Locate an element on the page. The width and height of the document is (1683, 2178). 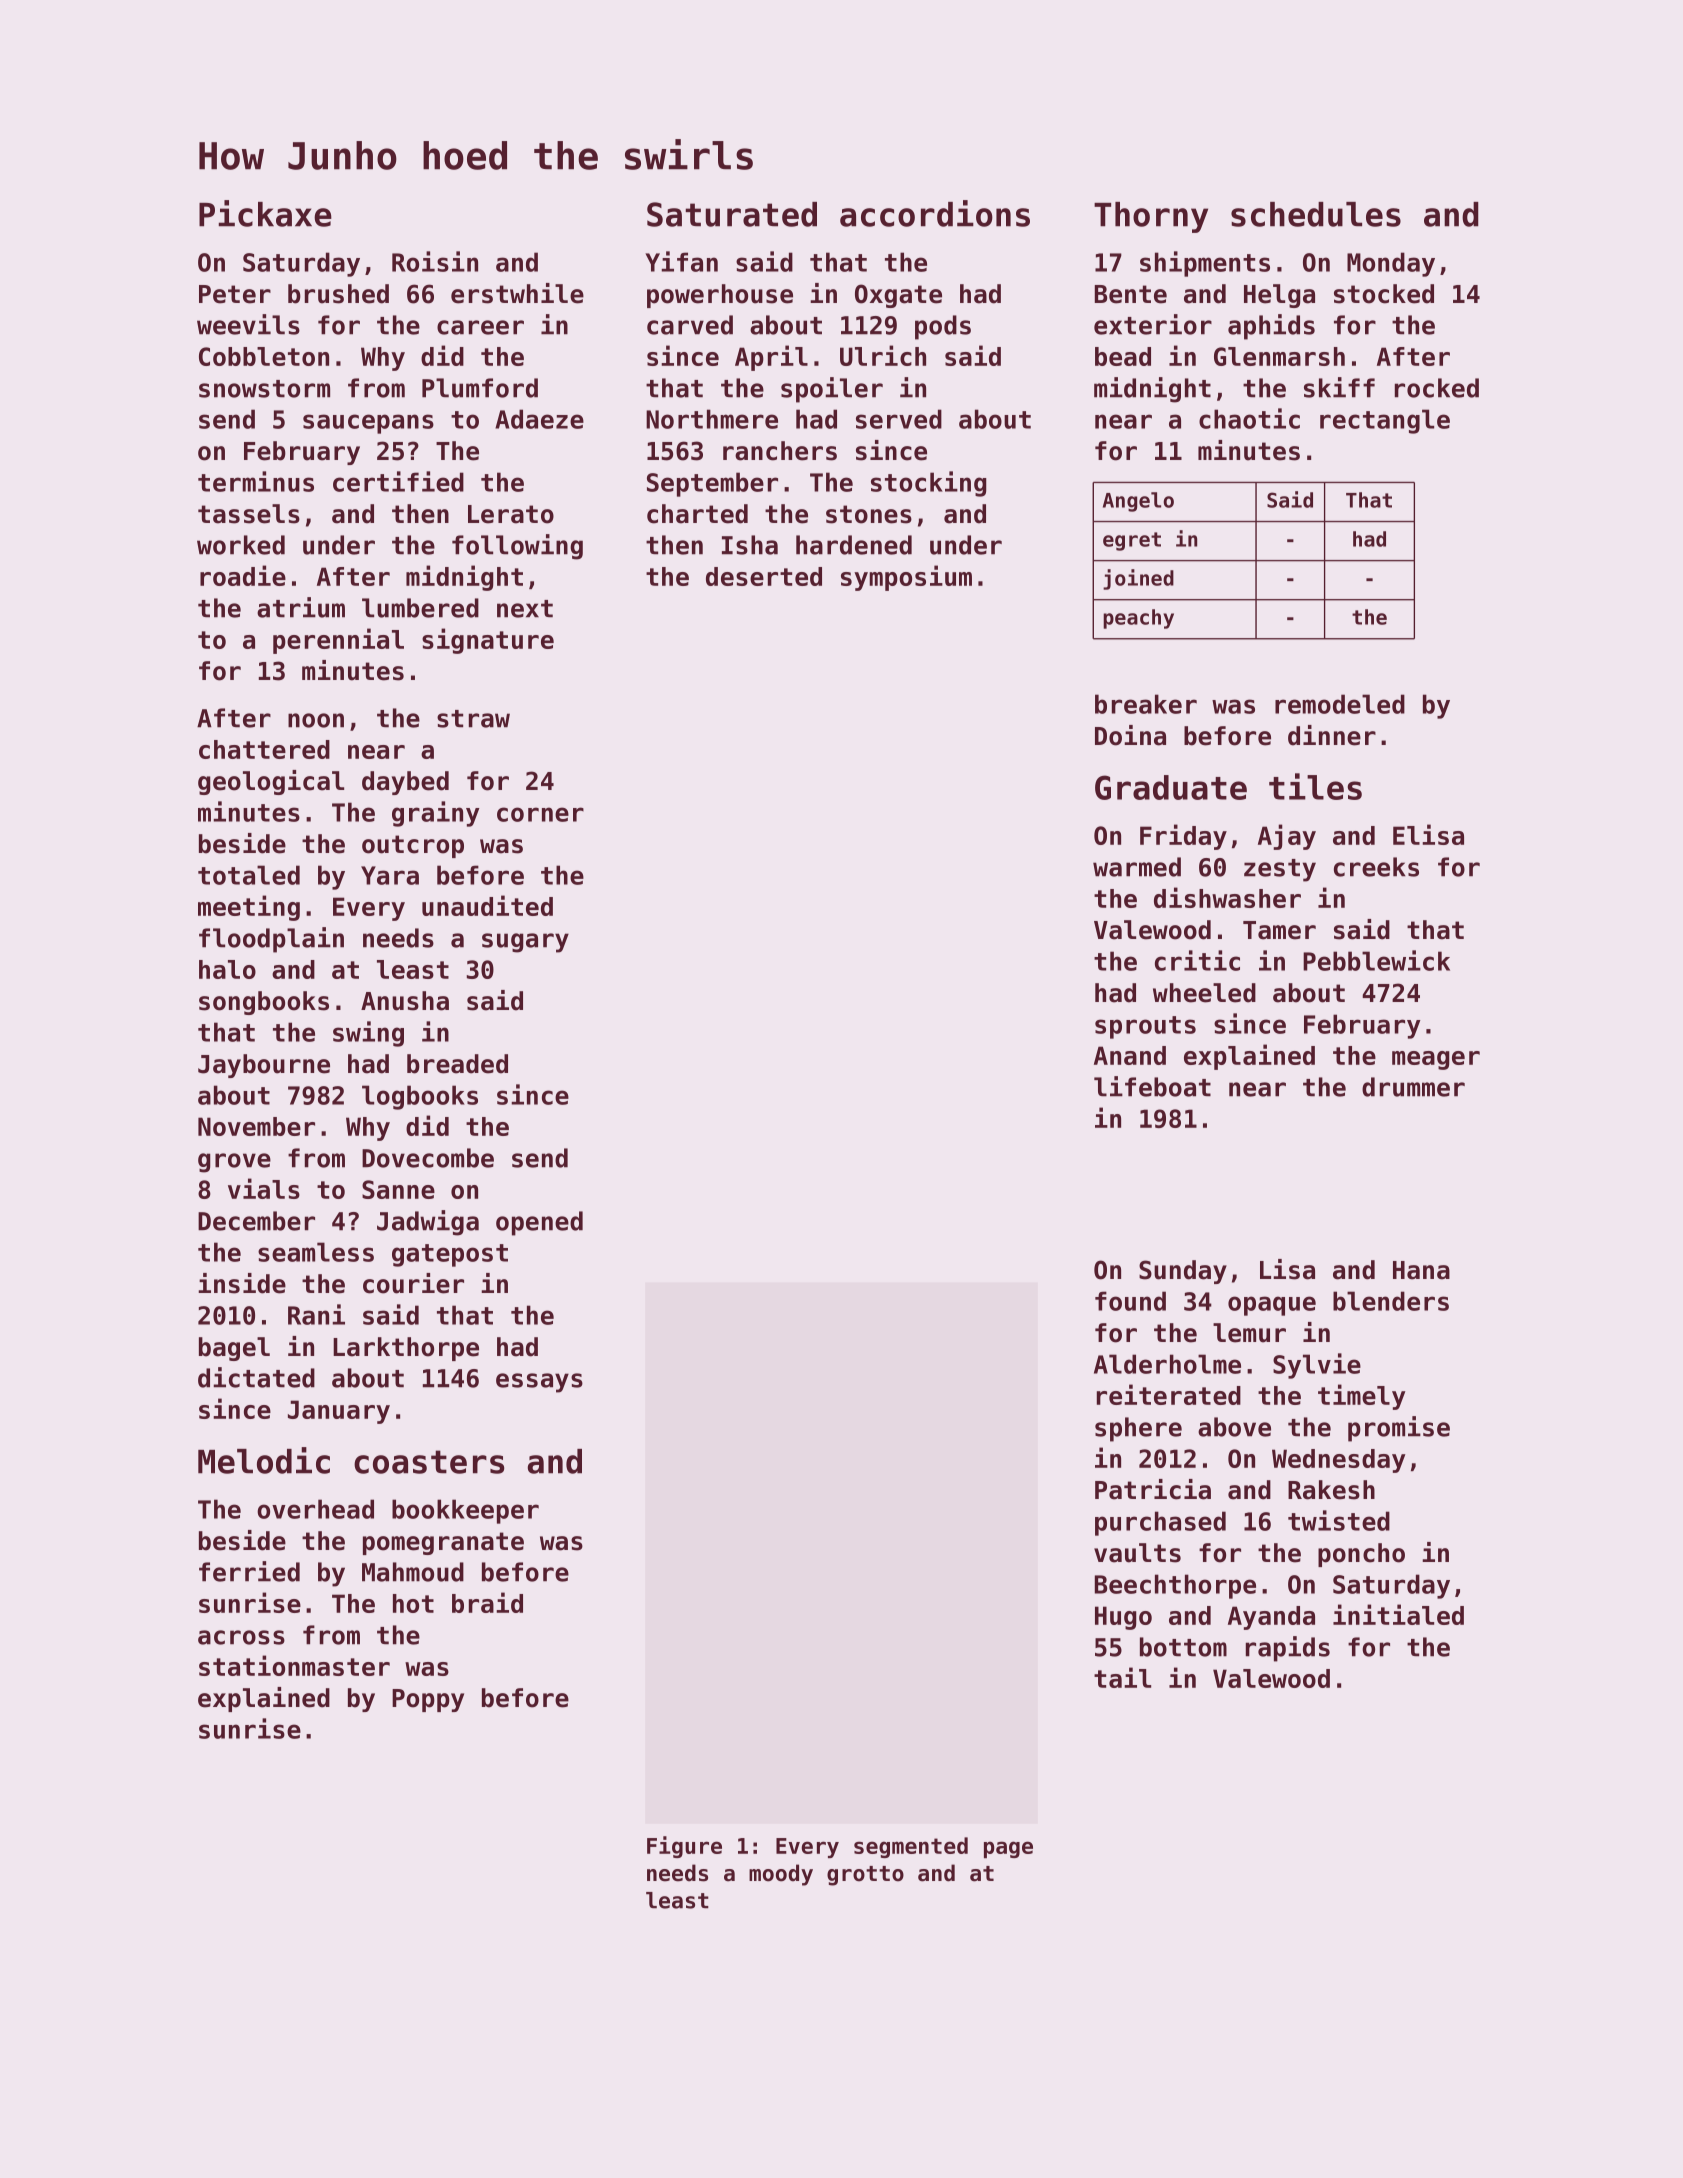
rectangle is located at coordinates (1385, 421).
